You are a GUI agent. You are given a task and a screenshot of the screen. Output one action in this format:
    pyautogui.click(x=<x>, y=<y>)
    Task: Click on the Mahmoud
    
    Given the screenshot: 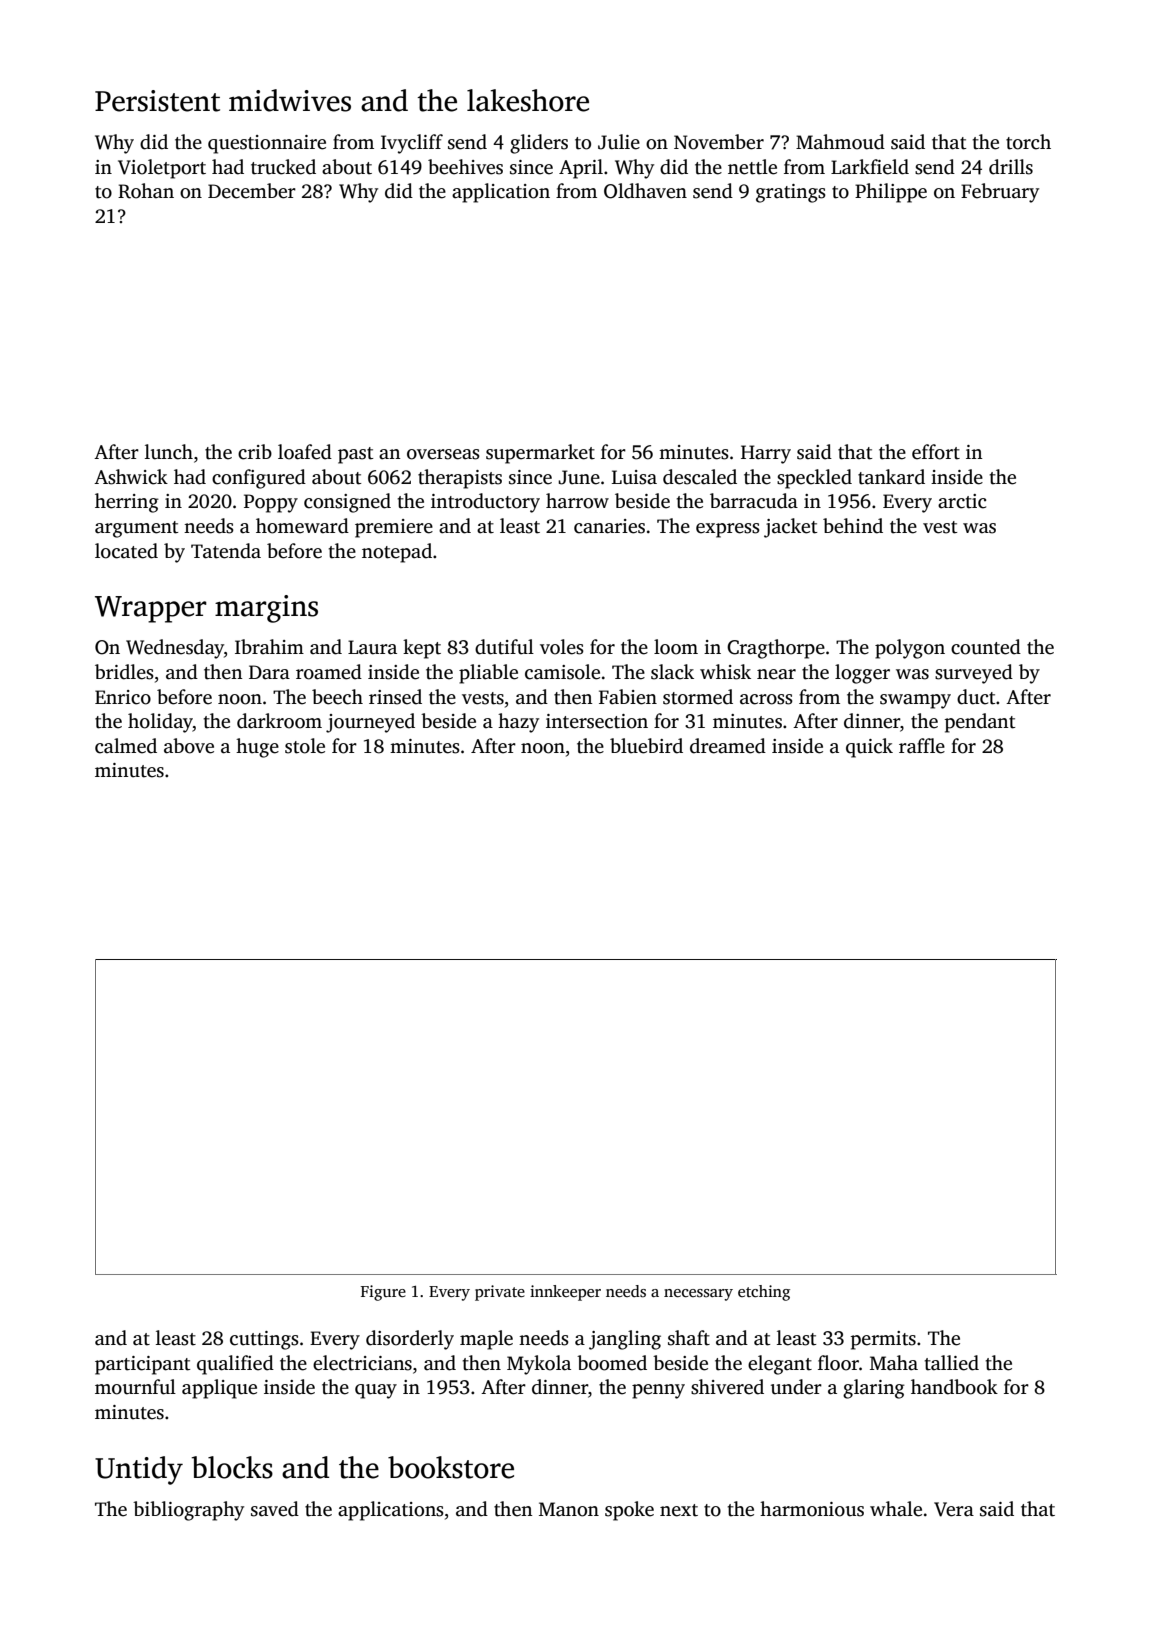 What is the action you would take?
    pyautogui.click(x=840, y=142)
